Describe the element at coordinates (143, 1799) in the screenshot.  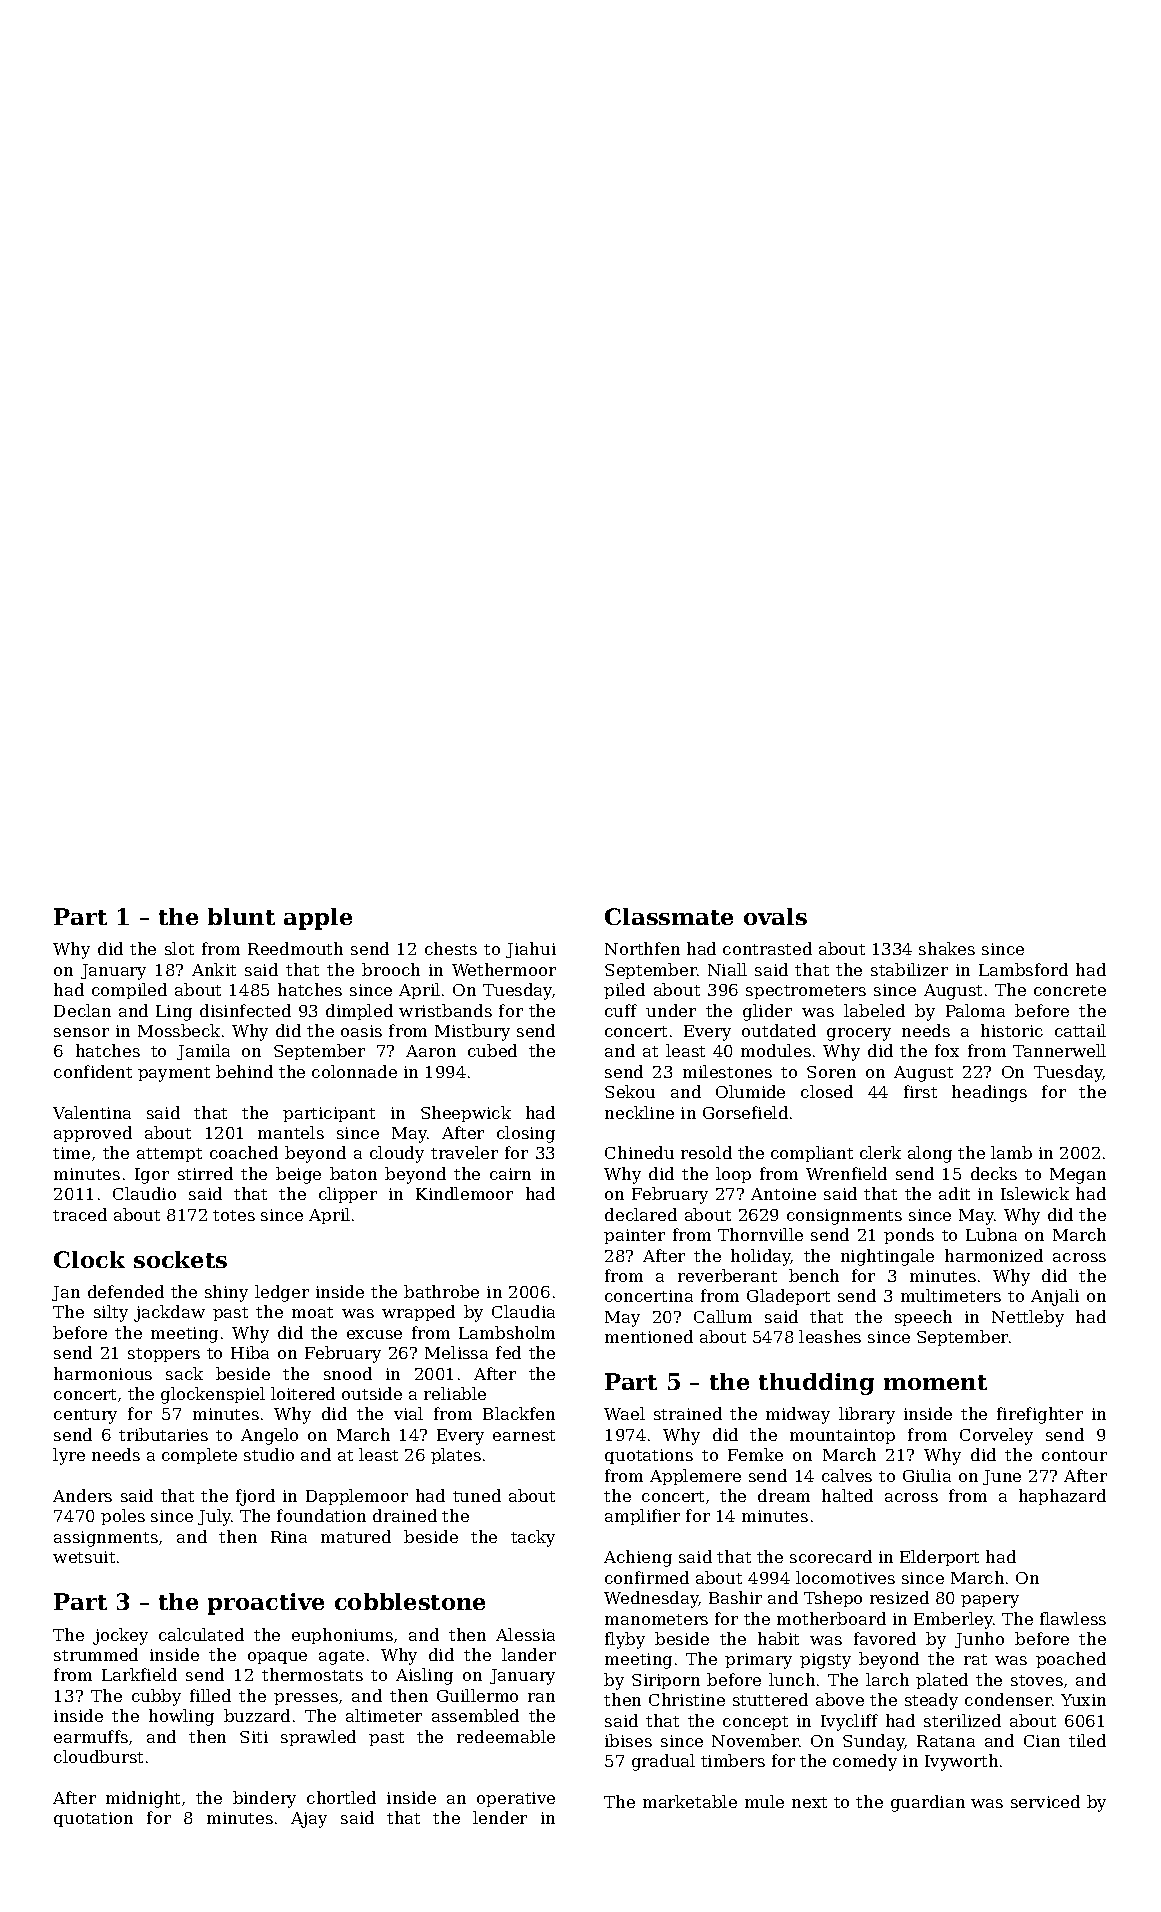
I see `midnight` at that location.
